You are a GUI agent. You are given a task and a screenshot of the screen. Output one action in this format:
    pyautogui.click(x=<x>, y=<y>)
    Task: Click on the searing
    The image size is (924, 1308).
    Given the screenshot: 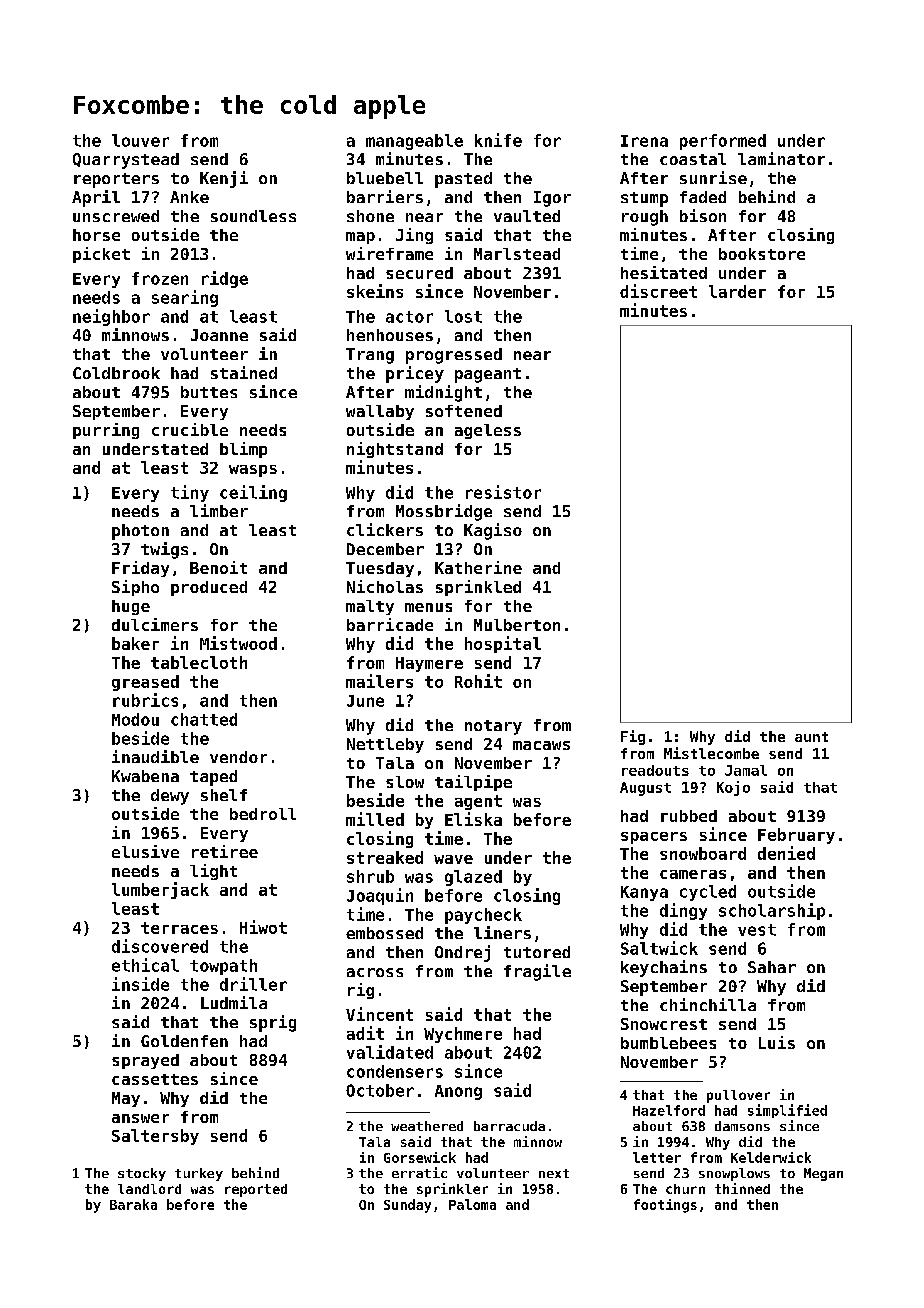 What is the action you would take?
    pyautogui.click(x=185, y=298)
